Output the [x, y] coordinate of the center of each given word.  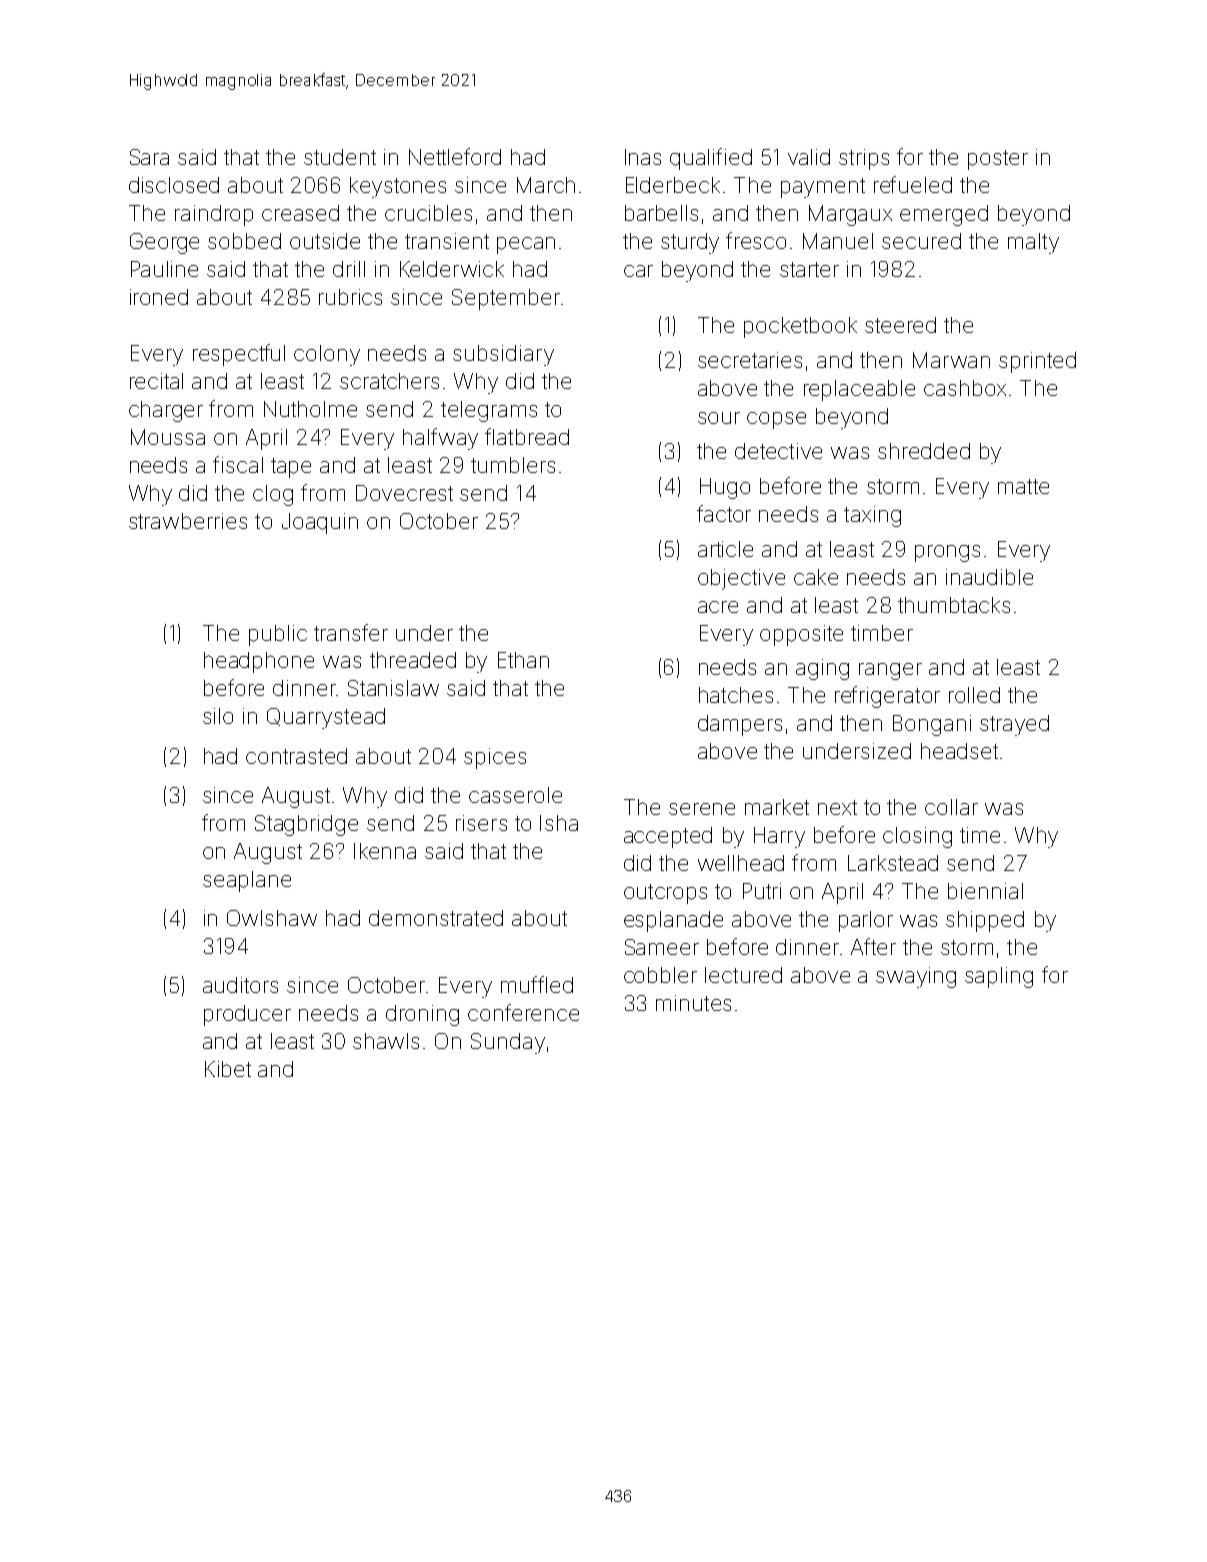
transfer [351, 632]
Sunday [508, 1043]
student [340, 157]
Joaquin [320, 523]
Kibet [228, 1069]
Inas [643, 157]
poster [998, 160]
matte [1023, 486]
